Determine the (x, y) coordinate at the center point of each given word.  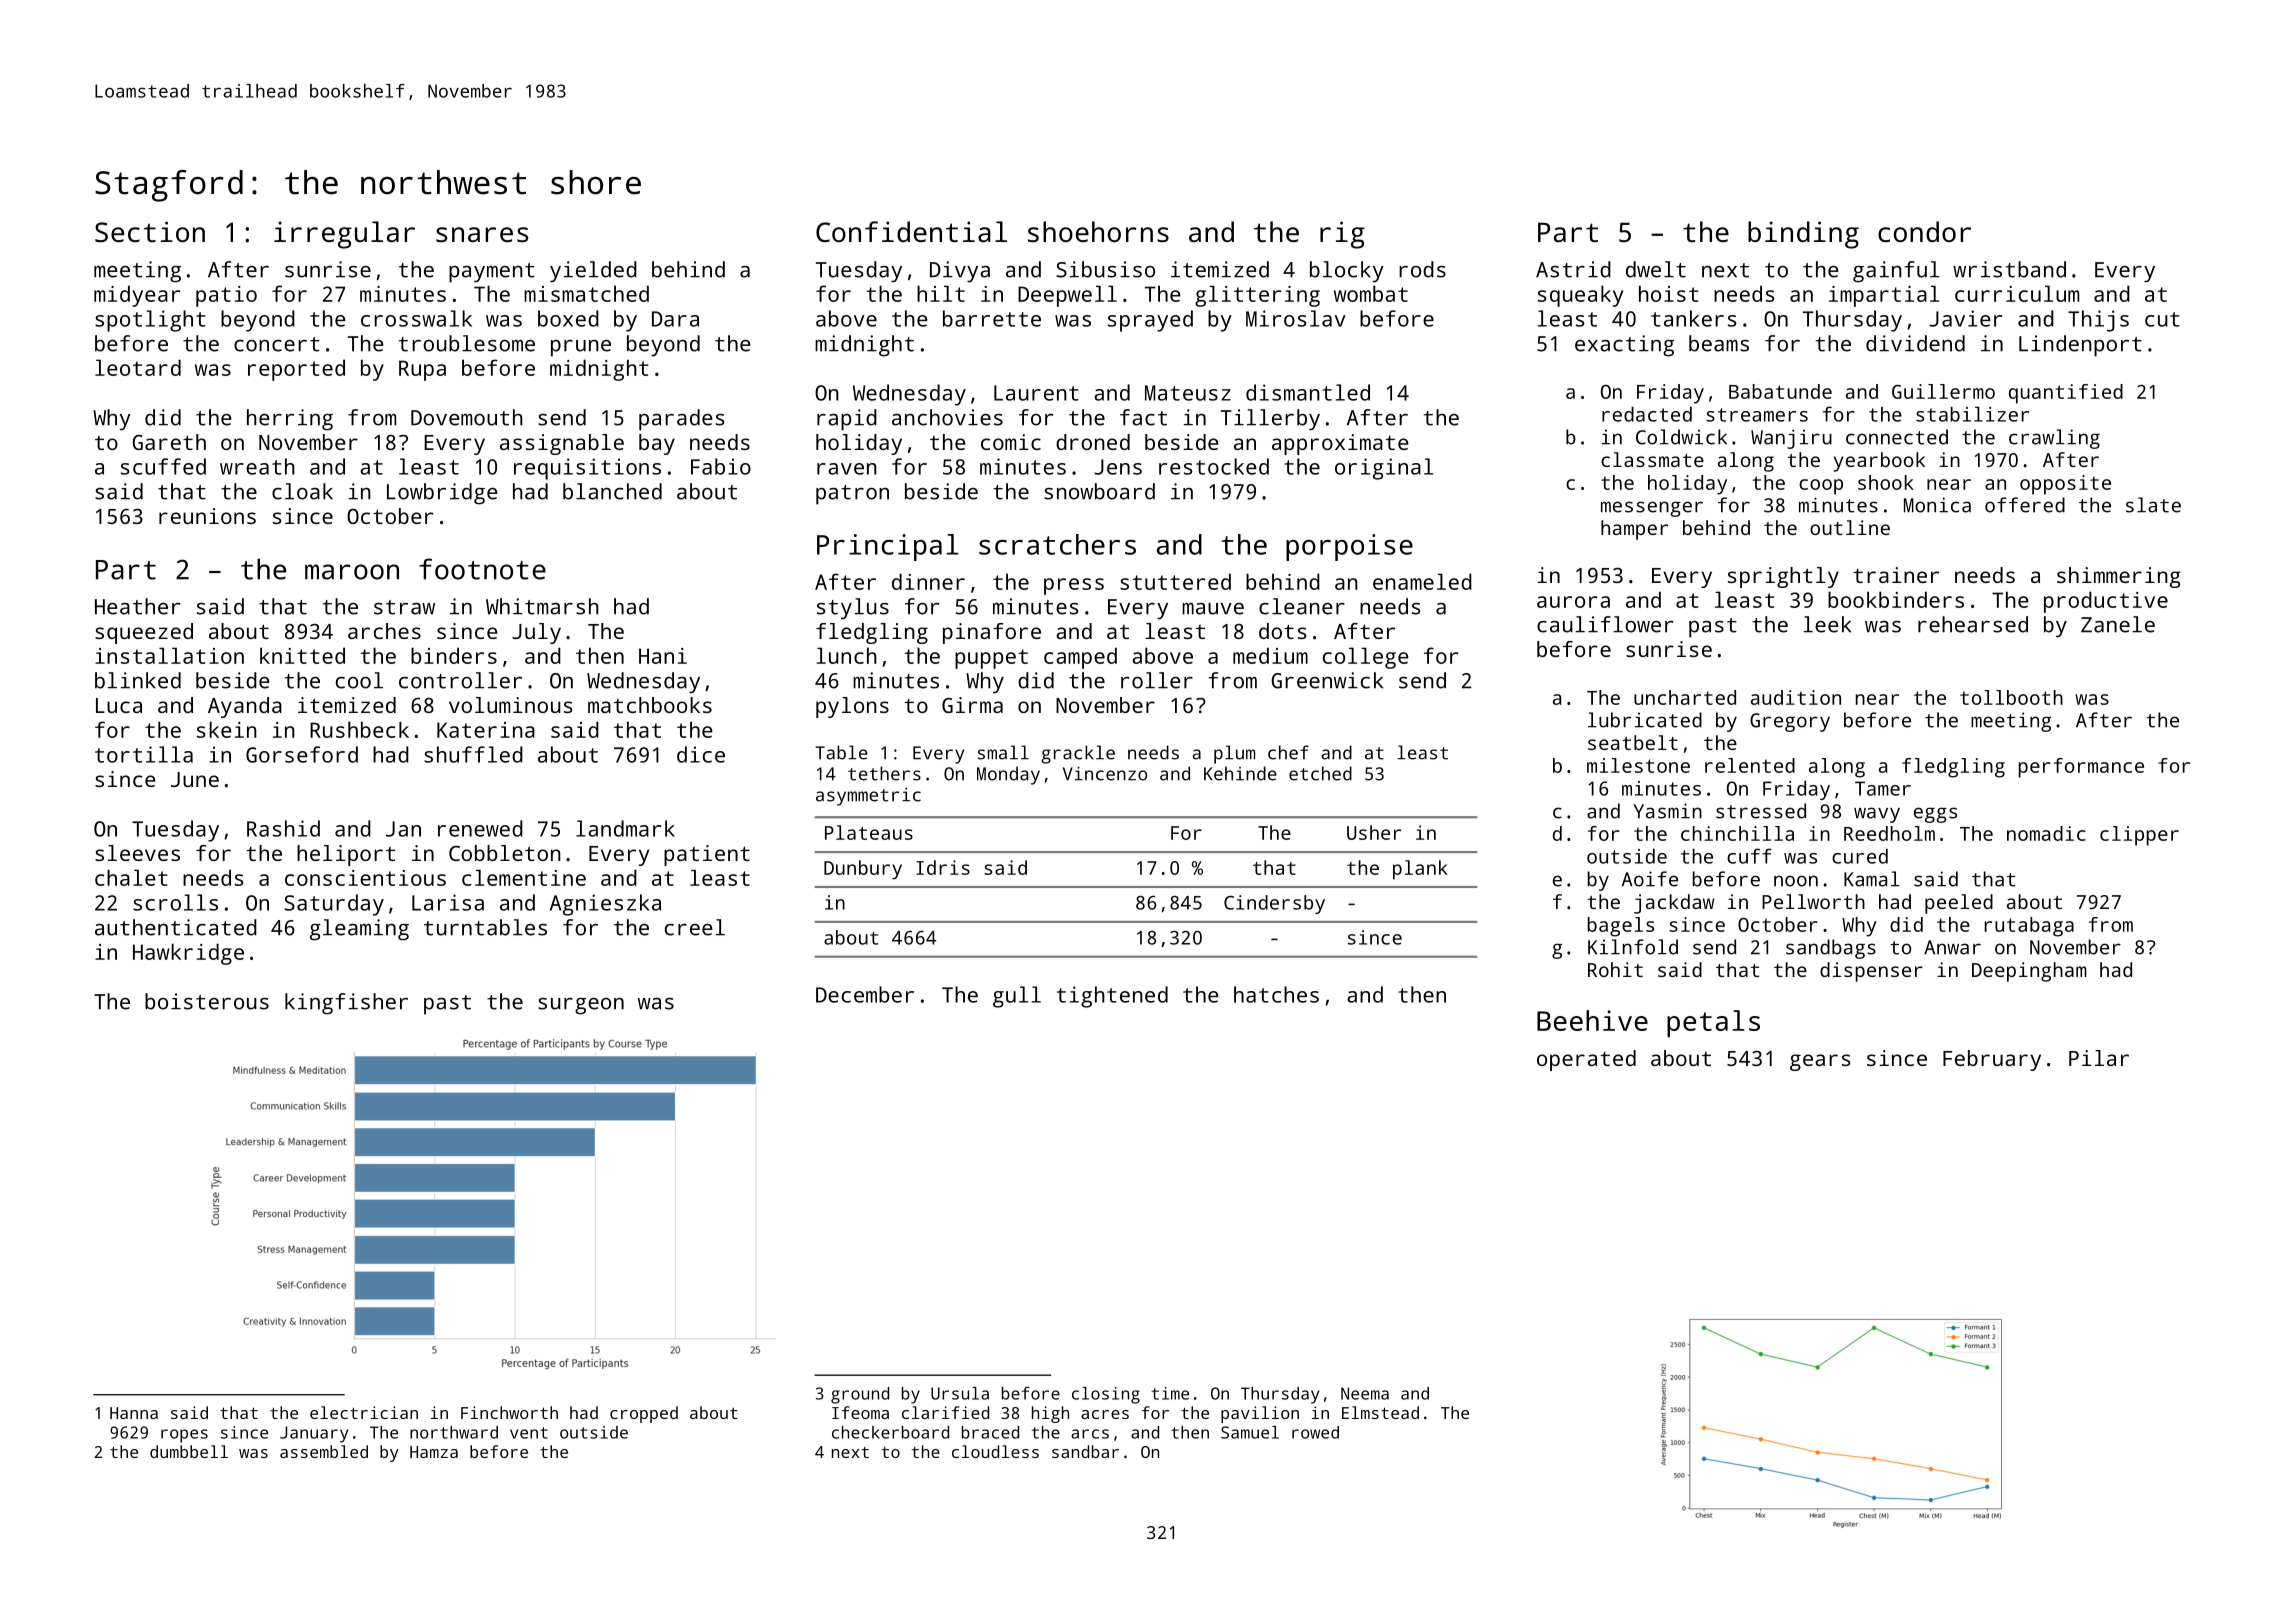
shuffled (473, 754)
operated (1586, 1060)
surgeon (581, 1006)
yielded (593, 272)
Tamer (1883, 788)
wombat (1371, 293)
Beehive (1592, 1020)
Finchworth (509, 1412)
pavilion (1260, 1414)
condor (1924, 231)
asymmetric (868, 797)
